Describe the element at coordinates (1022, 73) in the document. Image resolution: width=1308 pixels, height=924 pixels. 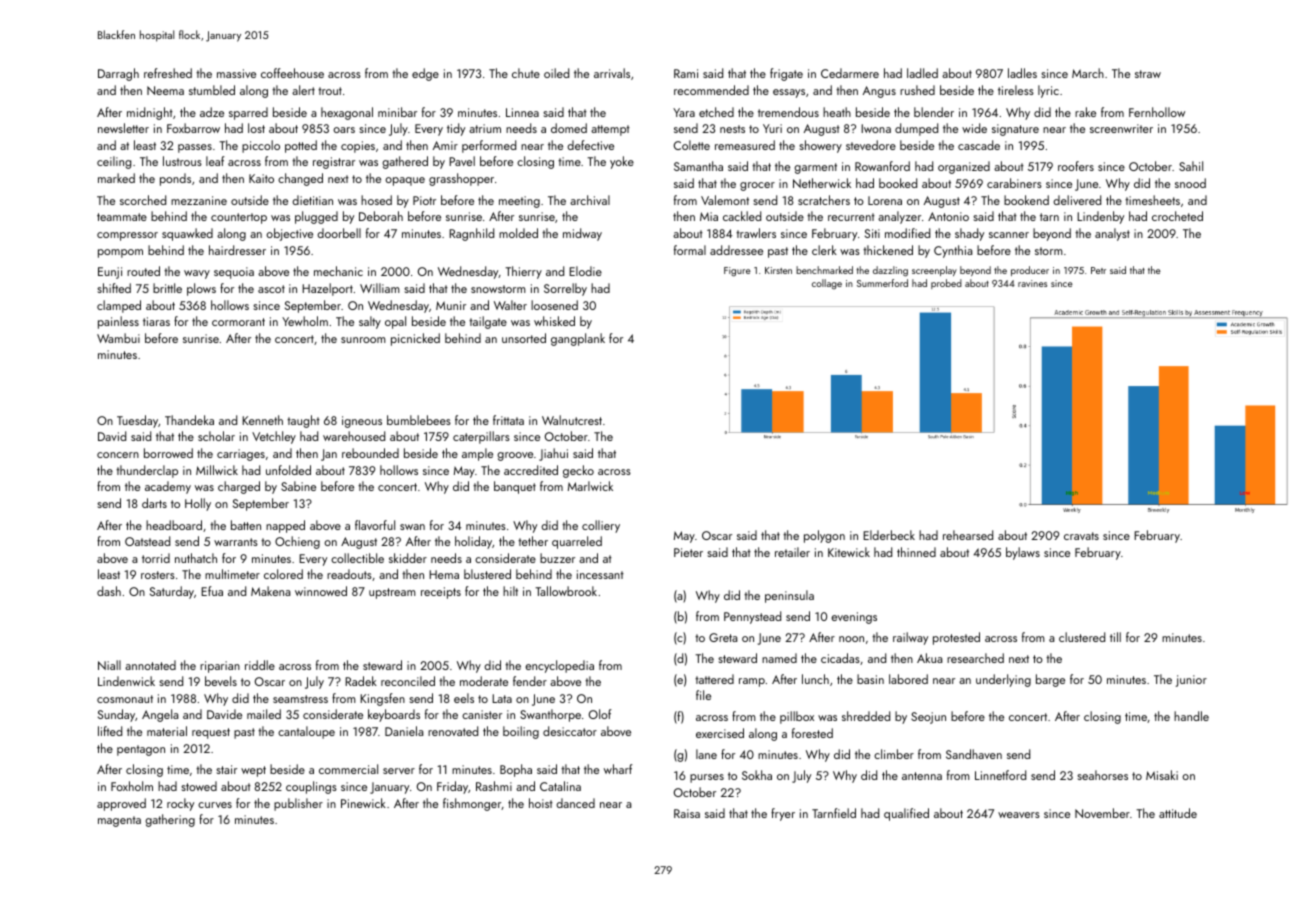
I see `ladles` at that location.
